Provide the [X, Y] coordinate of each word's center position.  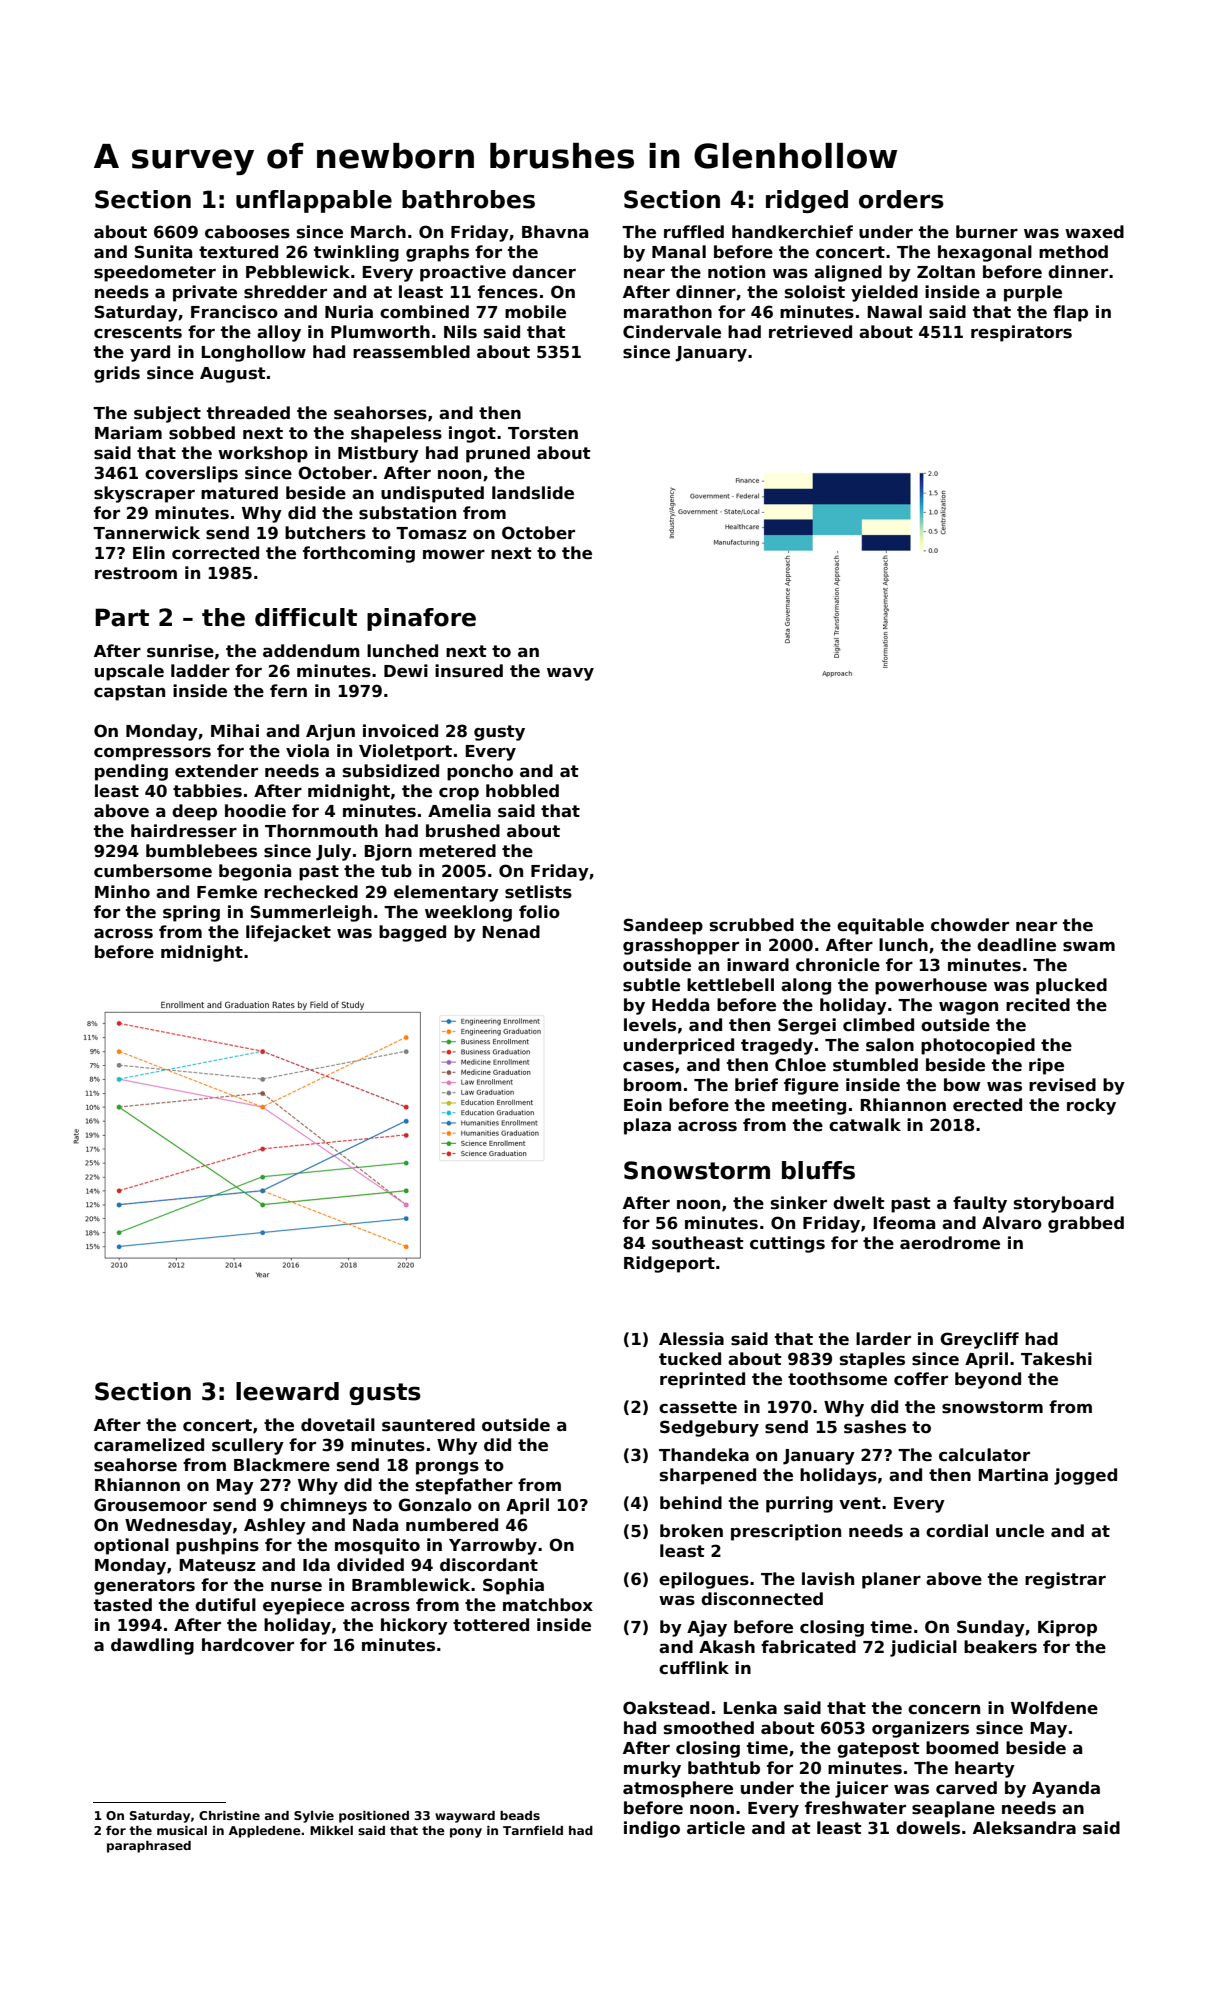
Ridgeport [669, 1264]
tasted [123, 1605]
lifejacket [288, 933]
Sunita [163, 252]
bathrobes [468, 199]
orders [901, 199]
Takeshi [1056, 1359]
